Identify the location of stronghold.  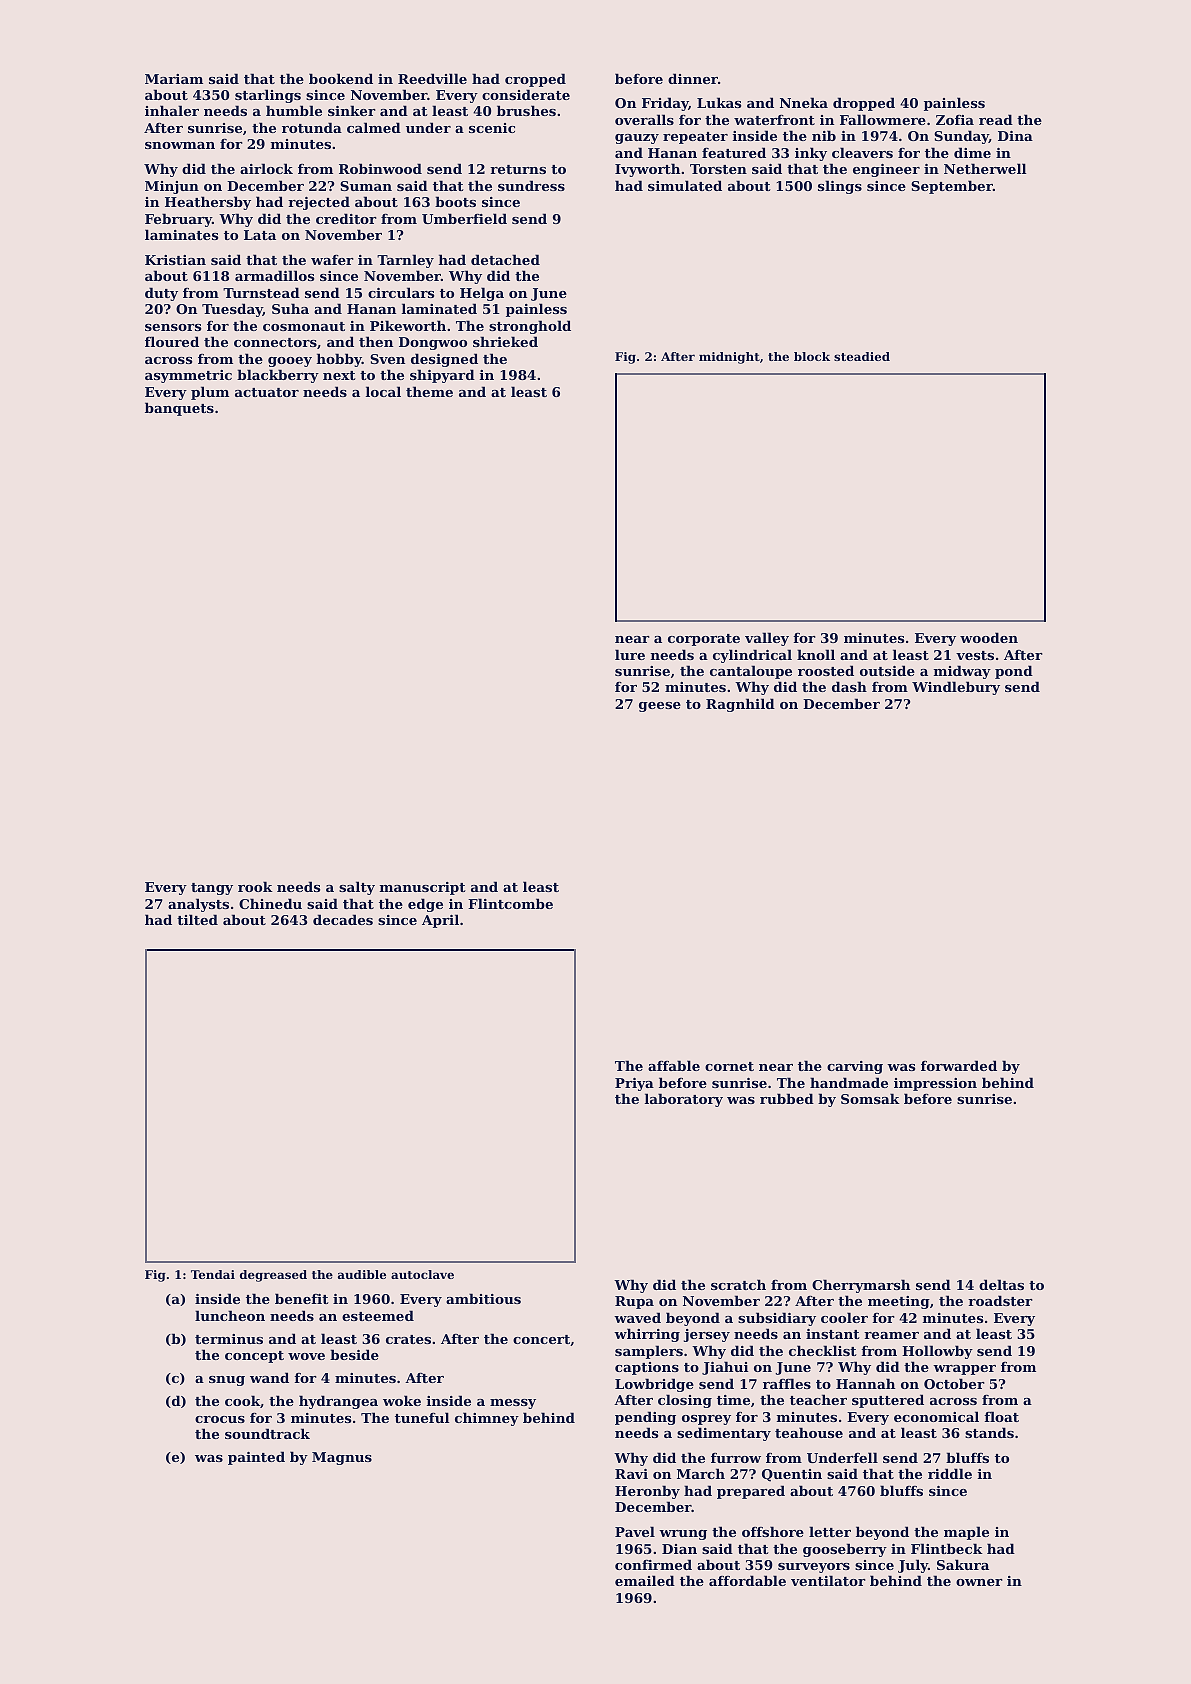
(530, 327).
